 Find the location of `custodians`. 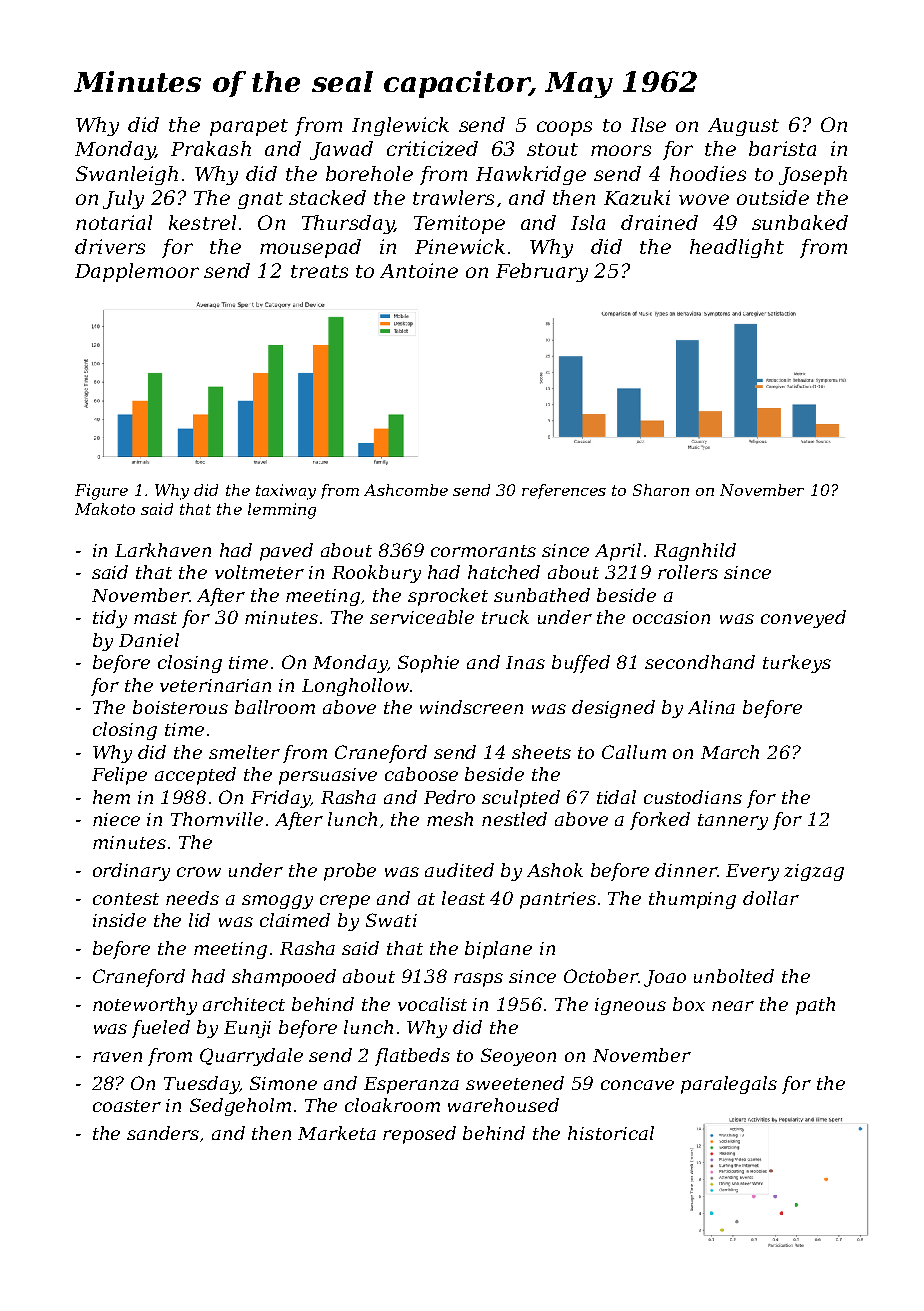

custodians is located at coordinates (693, 797).
